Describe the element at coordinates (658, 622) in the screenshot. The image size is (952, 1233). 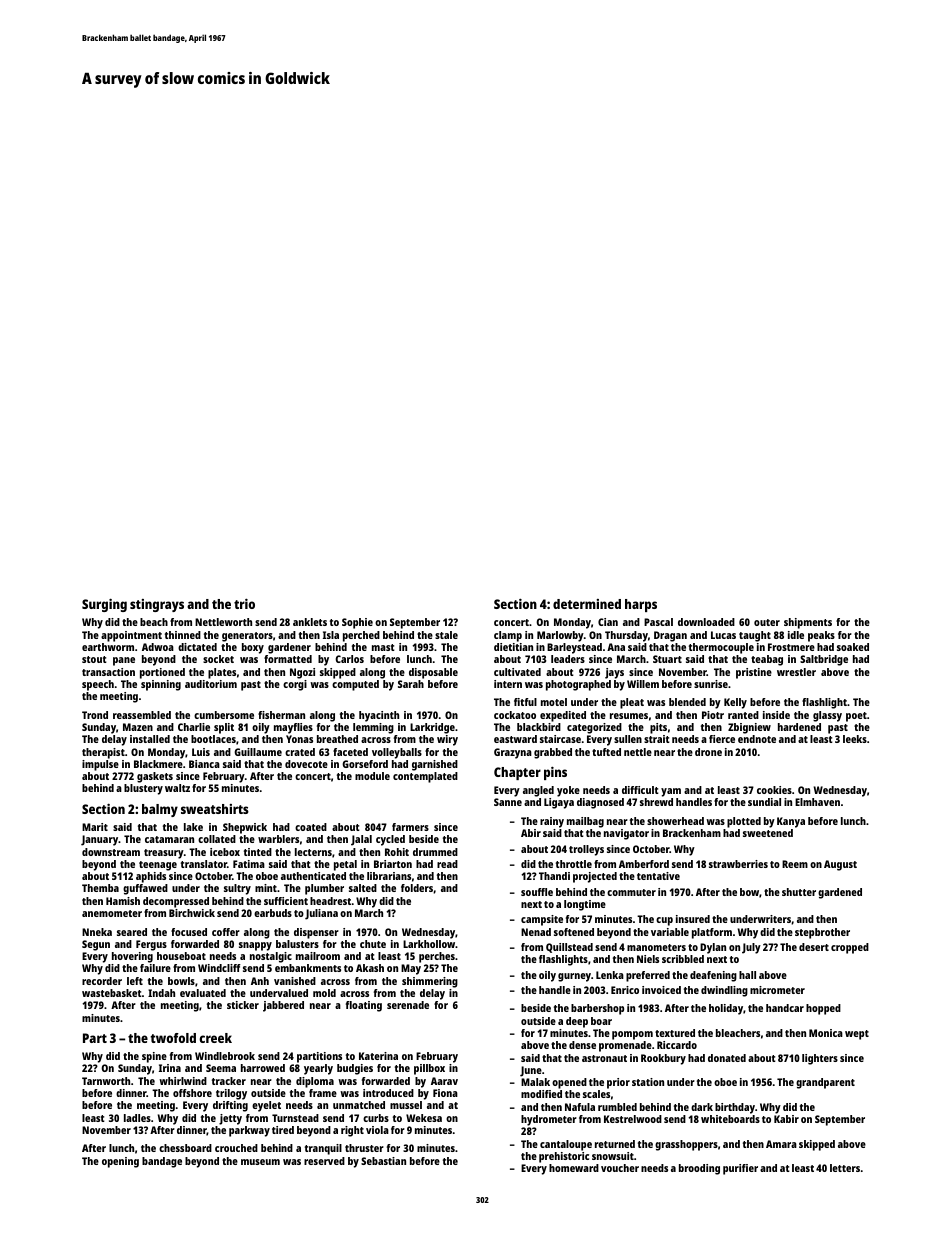
I see `Pascal` at that location.
